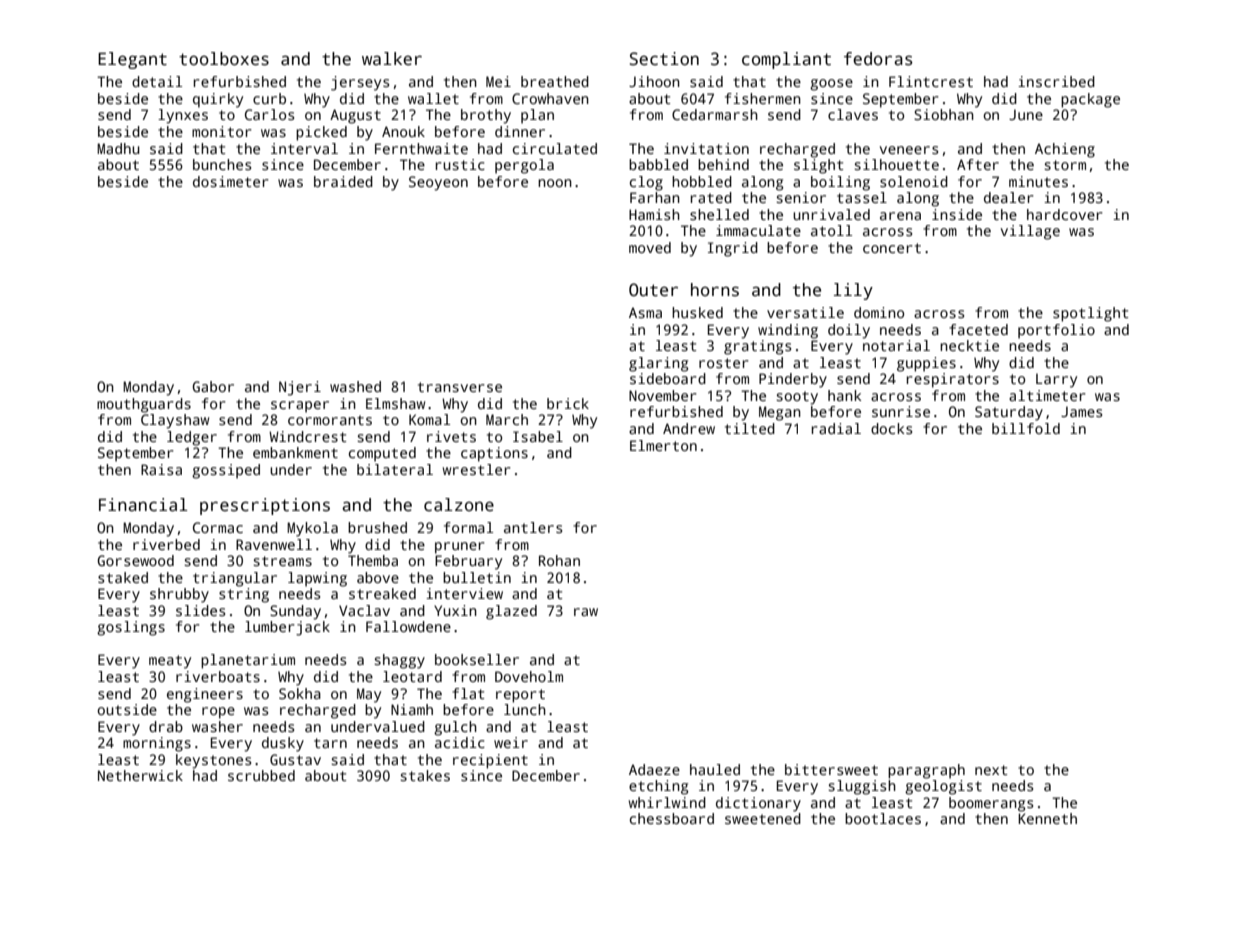 This page has width=1233, height=952. What do you see at coordinates (392, 59) in the page?
I see `walker` at bounding box center [392, 59].
